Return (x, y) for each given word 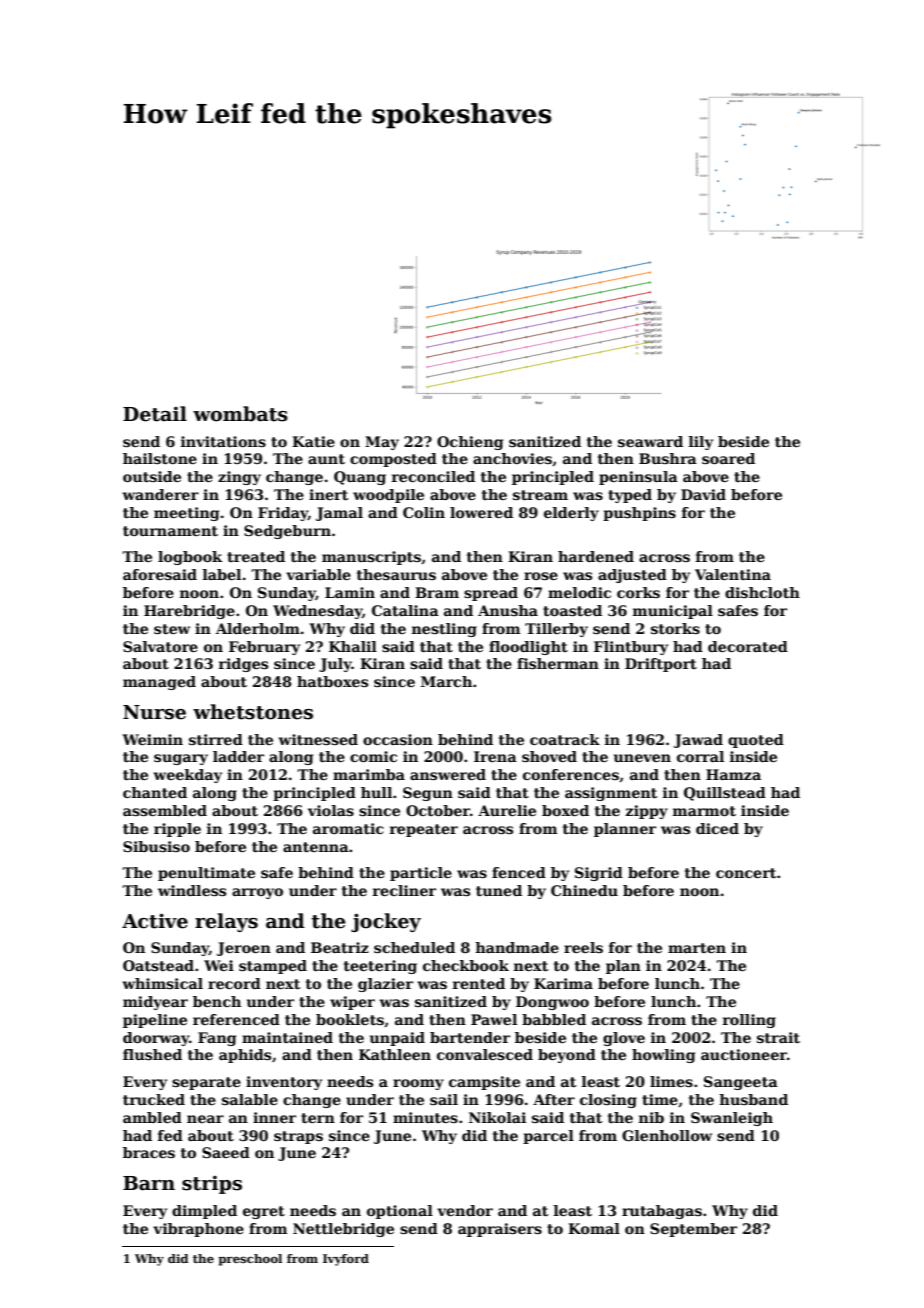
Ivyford (346, 1260)
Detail (155, 414)
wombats (240, 414)
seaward (650, 441)
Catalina (405, 610)
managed (159, 683)
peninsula (638, 478)
